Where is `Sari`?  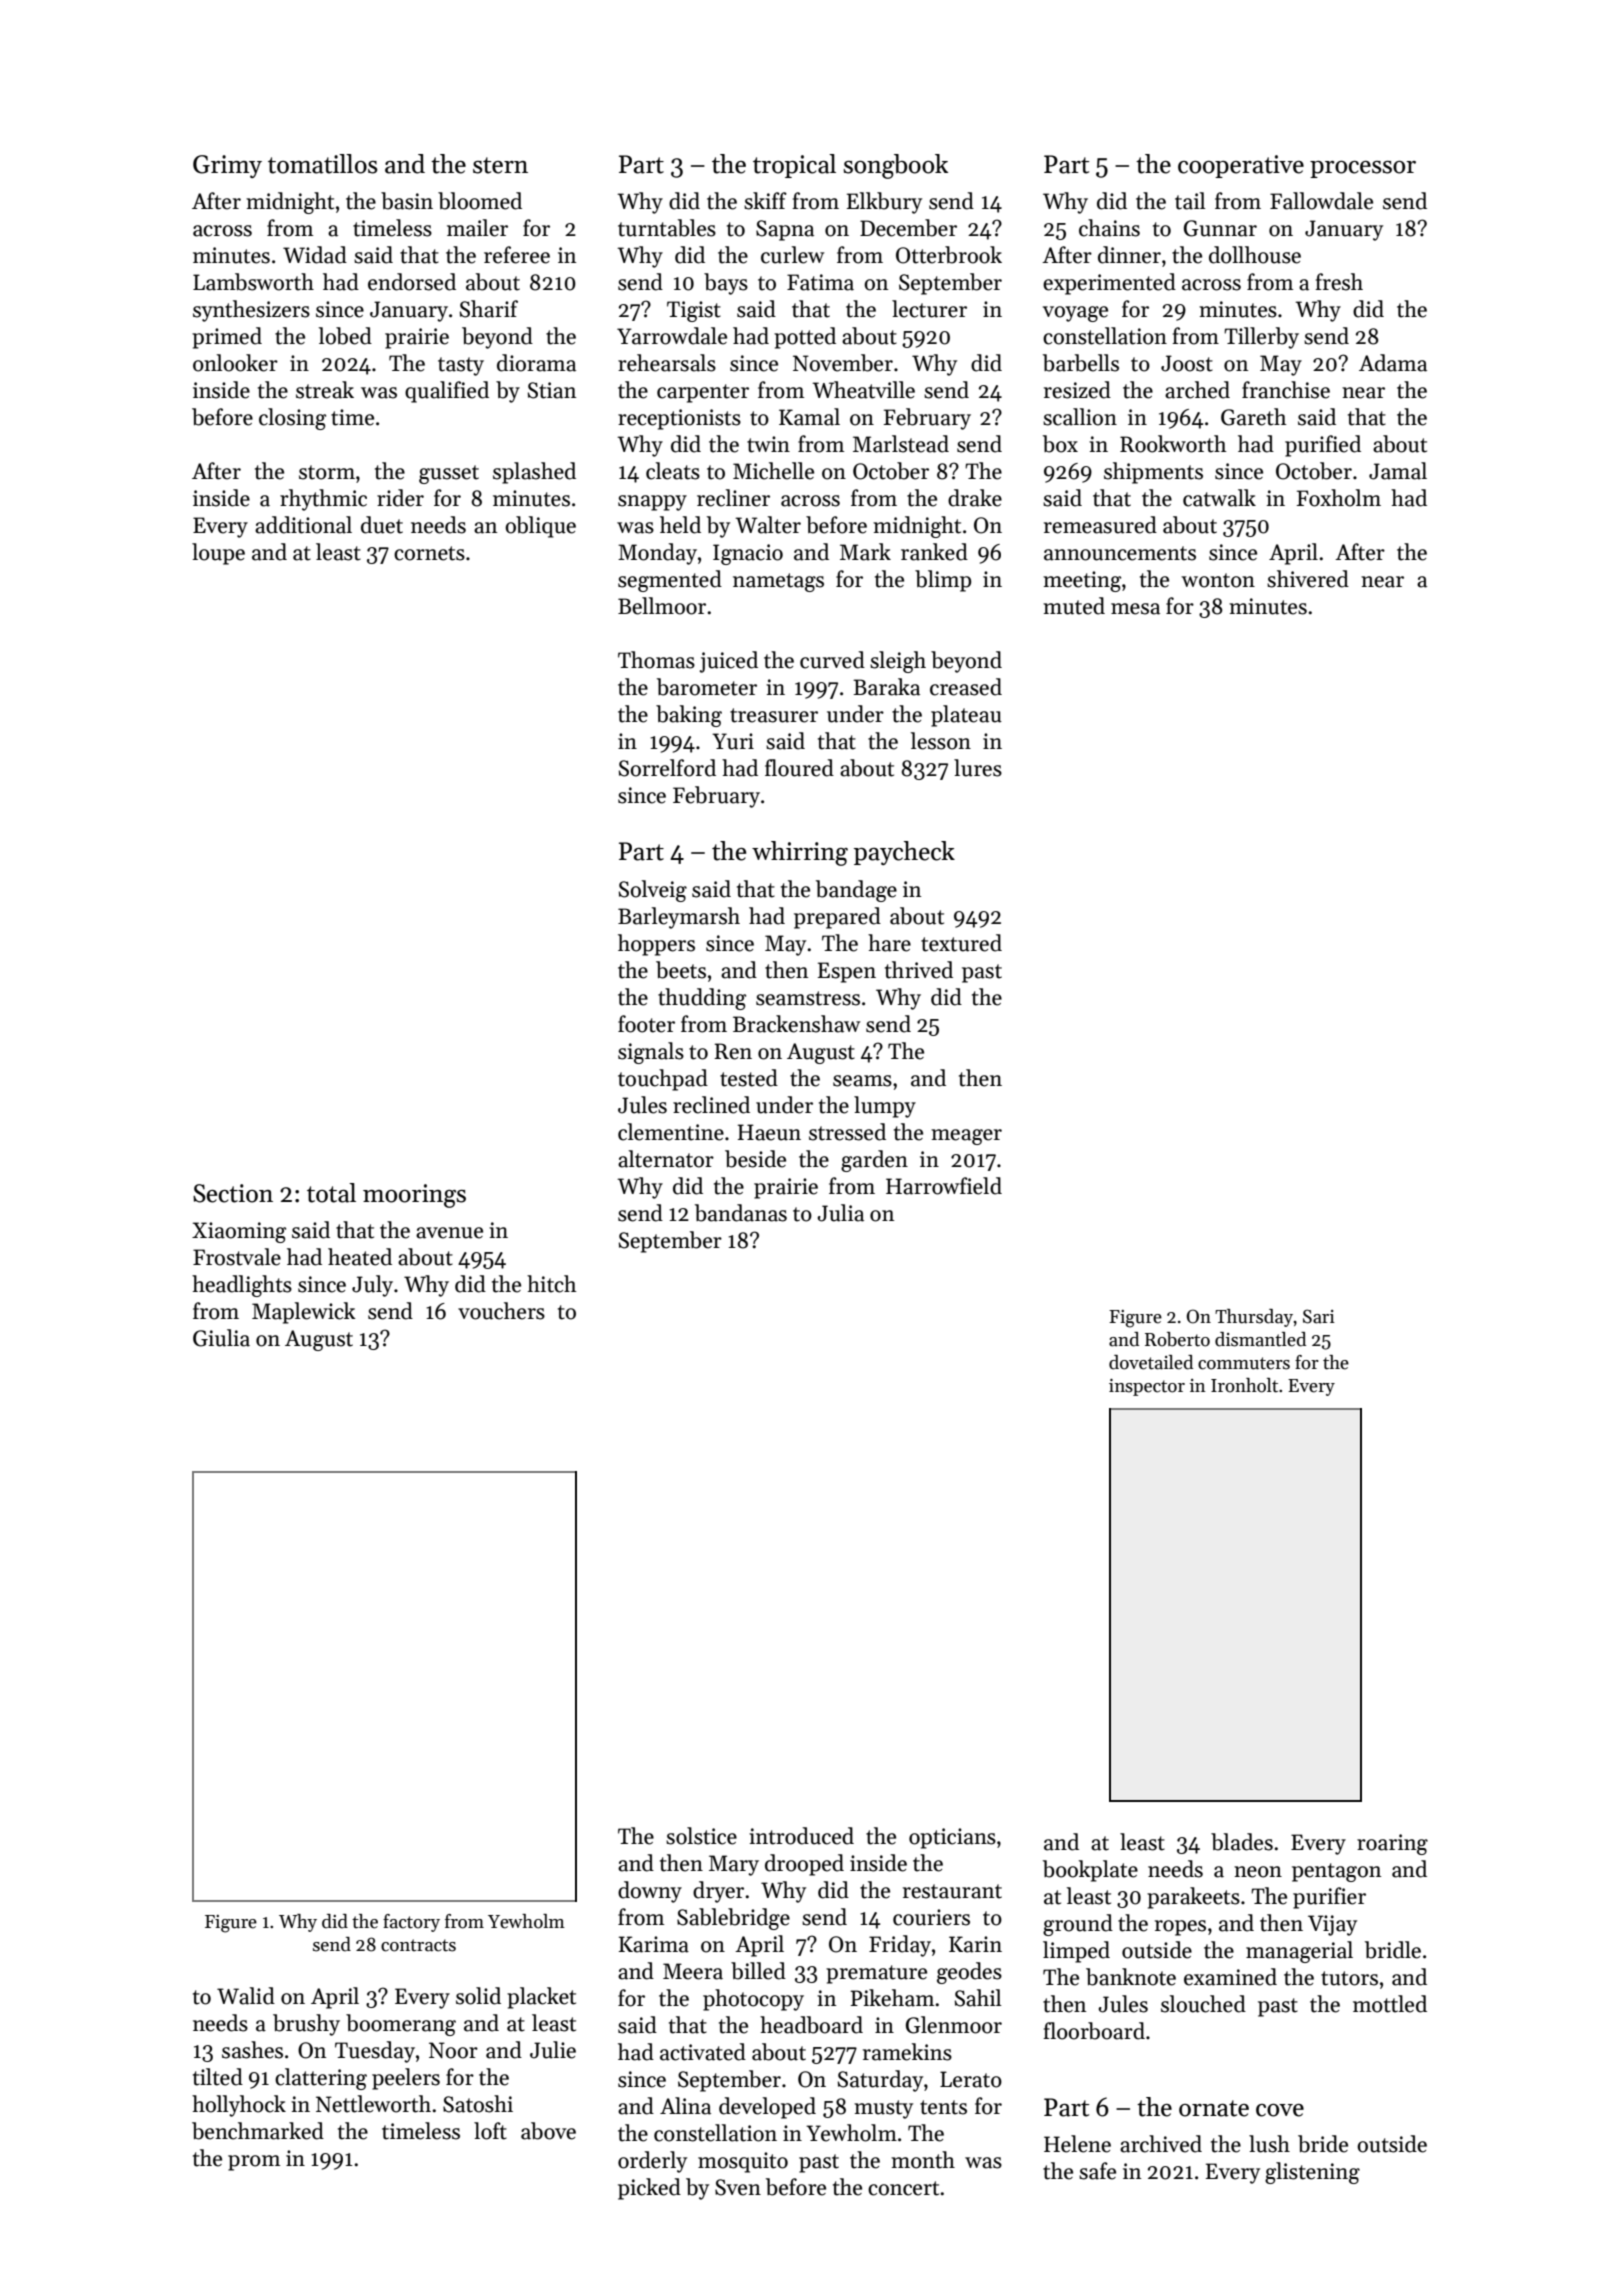 Sari is located at coordinates (1319, 1316).
